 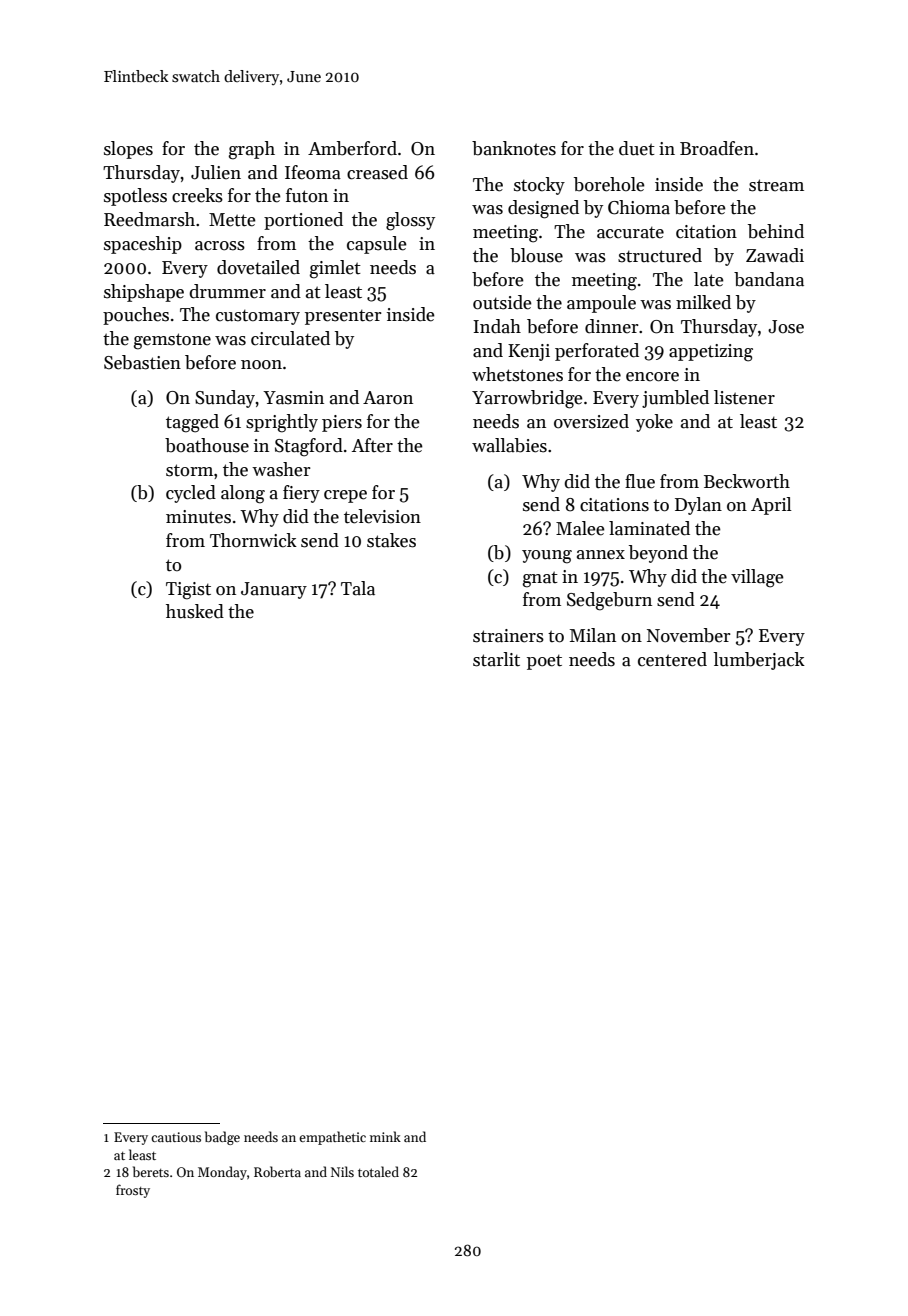 What do you see at coordinates (385, 1136) in the screenshot?
I see `mink` at bounding box center [385, 1136].
